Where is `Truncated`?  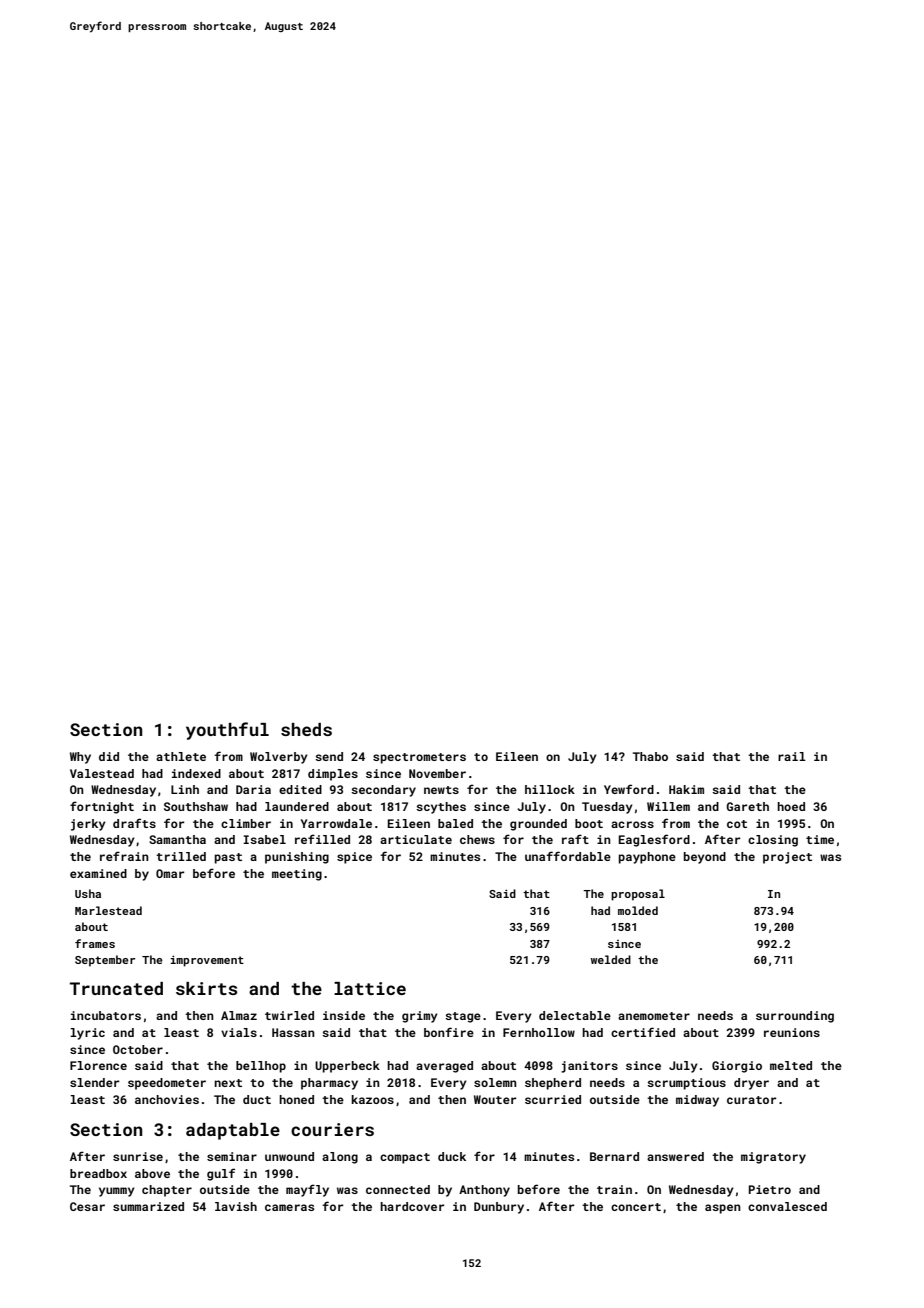 Truncated is located at coordinates (116, 988).
